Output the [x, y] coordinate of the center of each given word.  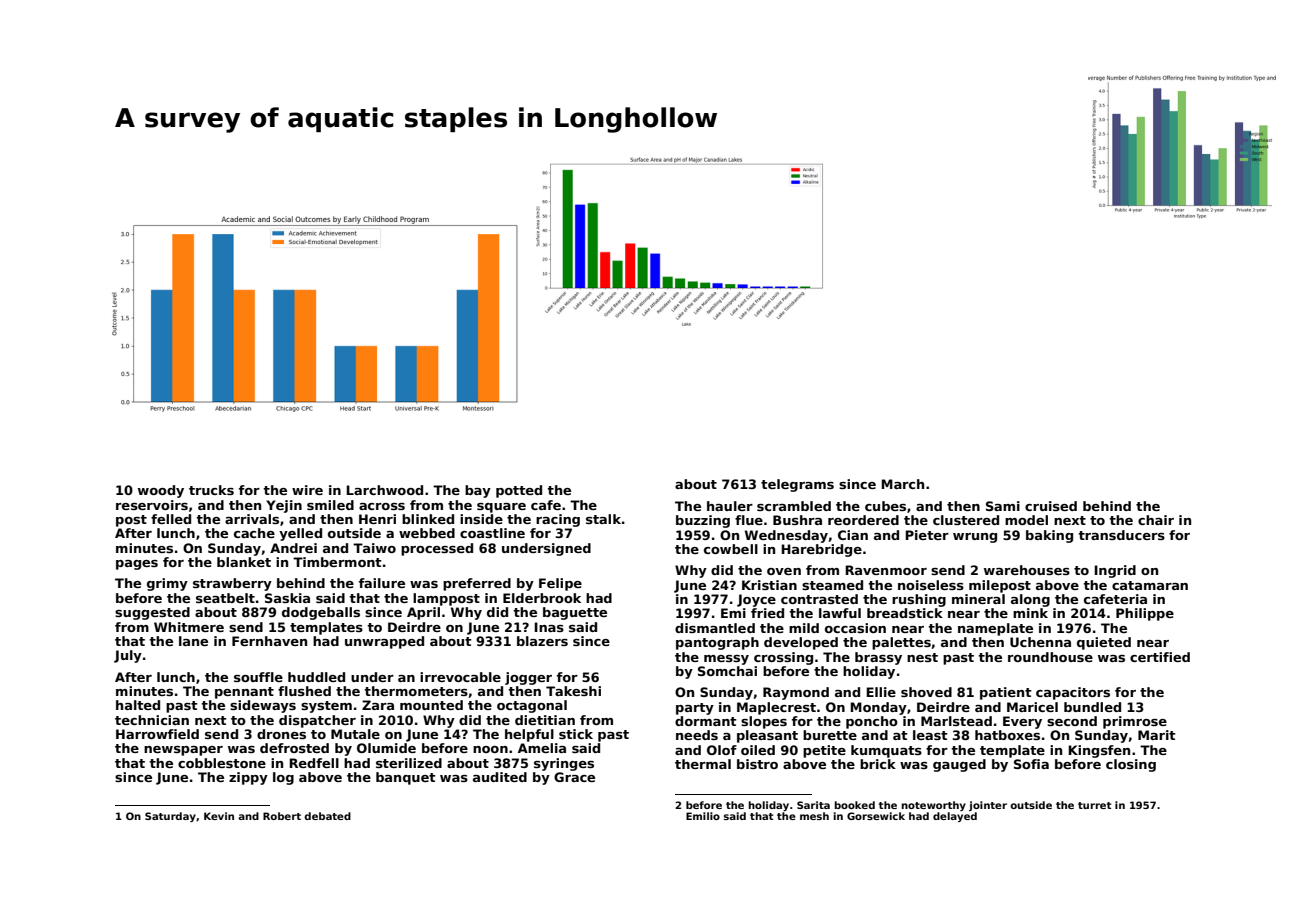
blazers [542, 641]
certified [1160, 657]
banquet [406, 778]
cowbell [731, 549]
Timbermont [337, 562]
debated [327, 816]
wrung [975, 538]
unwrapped [384, 642]
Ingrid [1115, 571]
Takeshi [573, 691]
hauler [730, 506]
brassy [878, 658]
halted [138, 705]
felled [171, 519]
